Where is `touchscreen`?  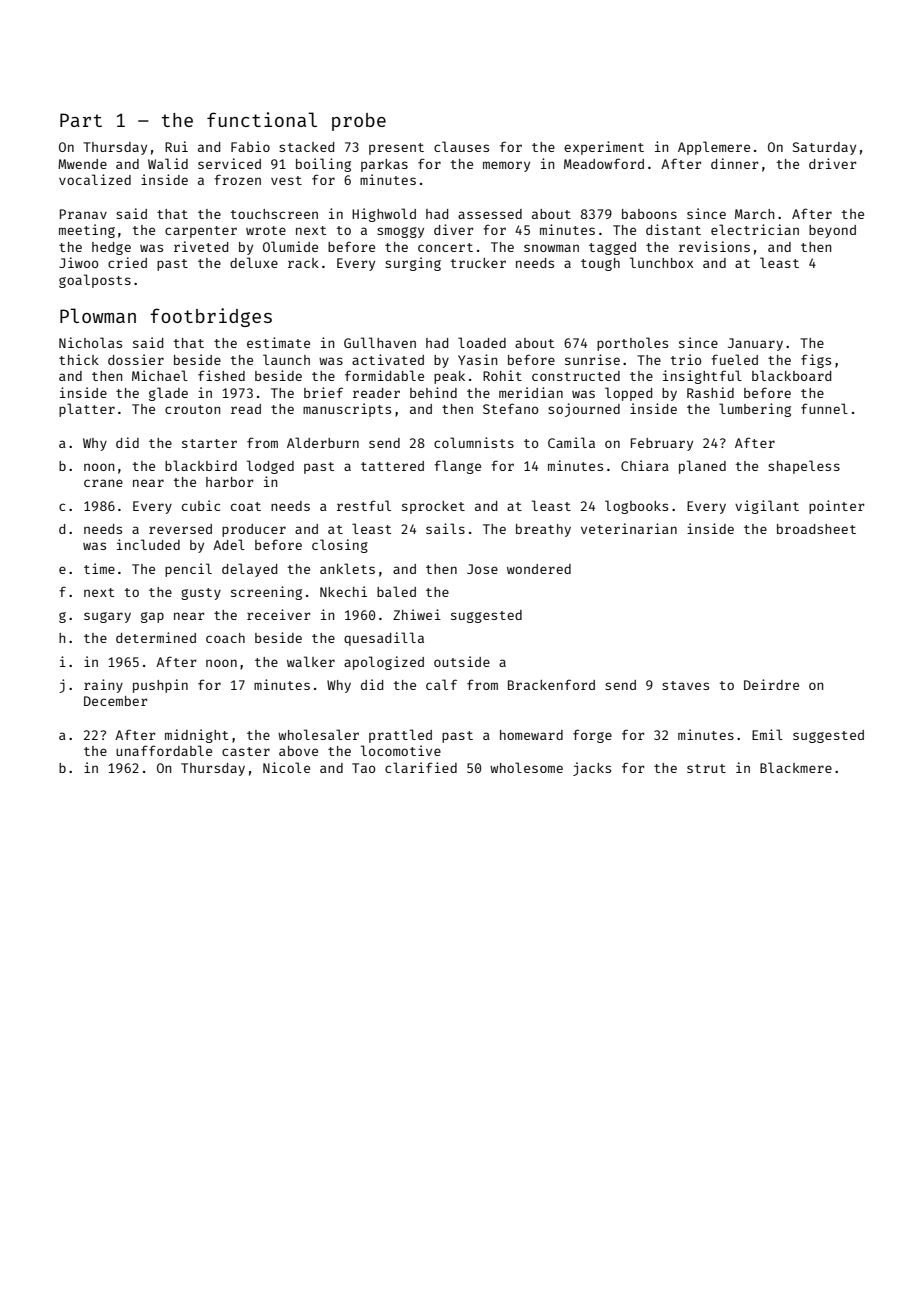
touchscreen is located at coordinates (274, 214).
